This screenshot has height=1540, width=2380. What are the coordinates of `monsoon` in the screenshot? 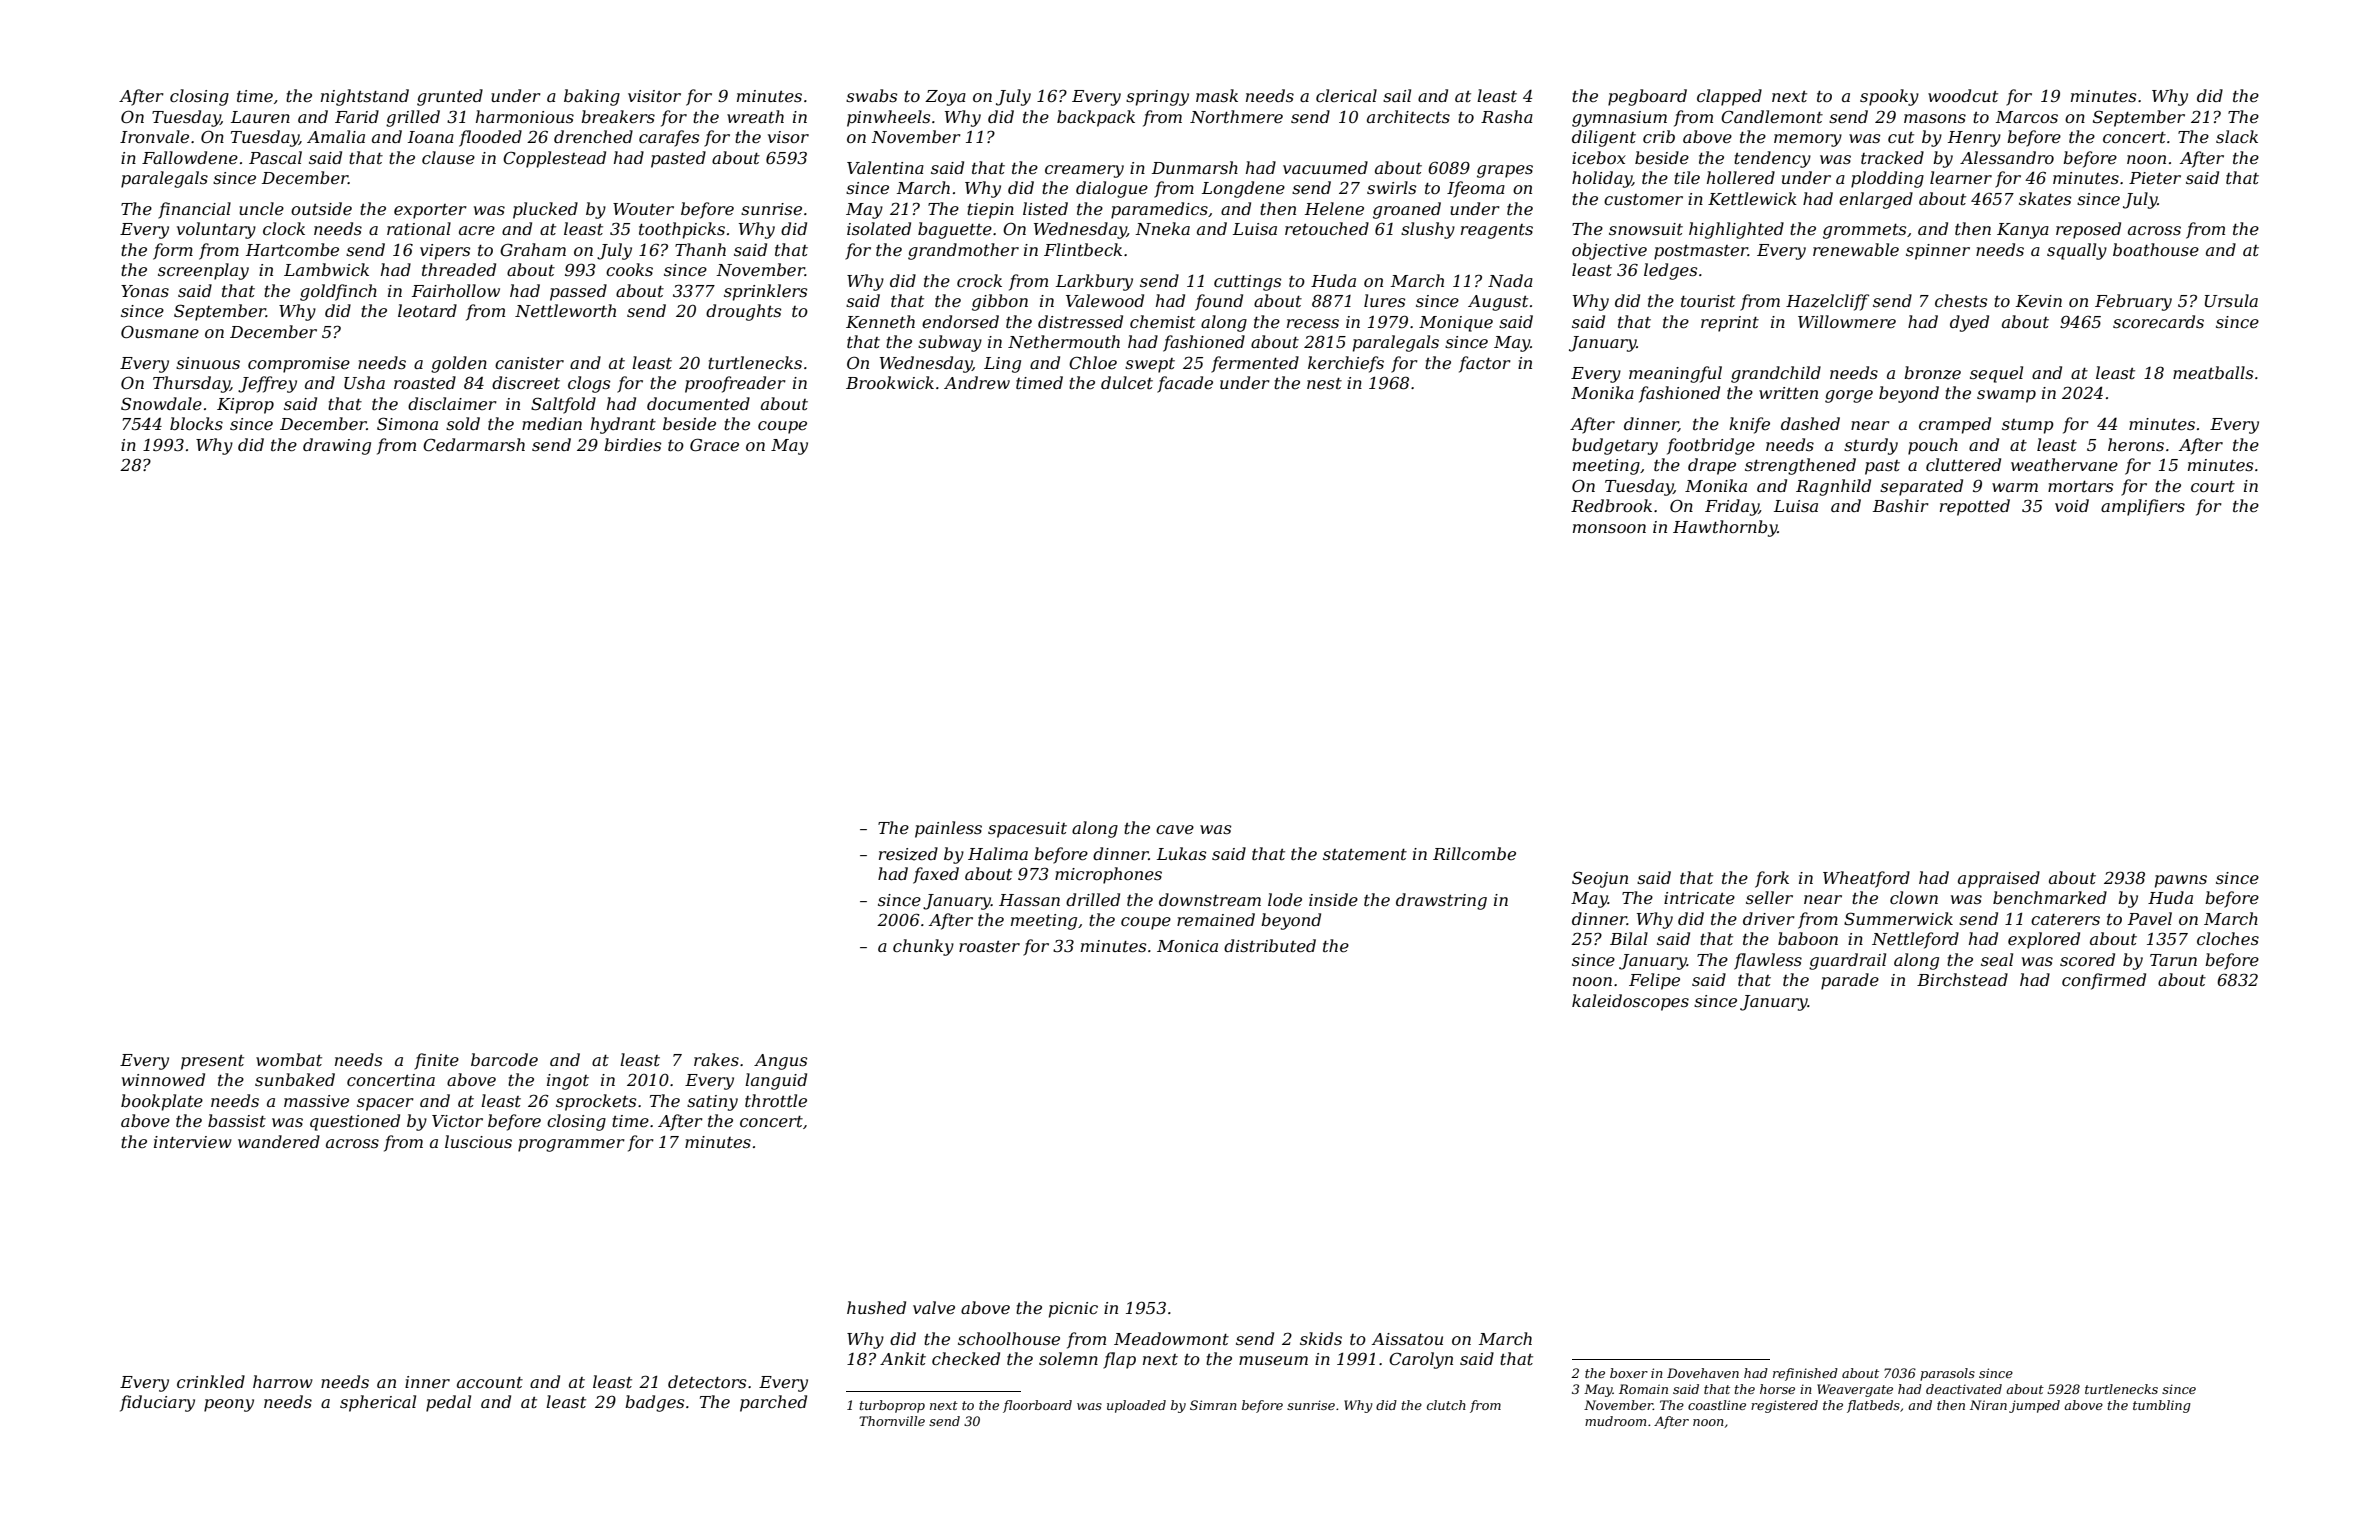 It's located at (1609, 528).
